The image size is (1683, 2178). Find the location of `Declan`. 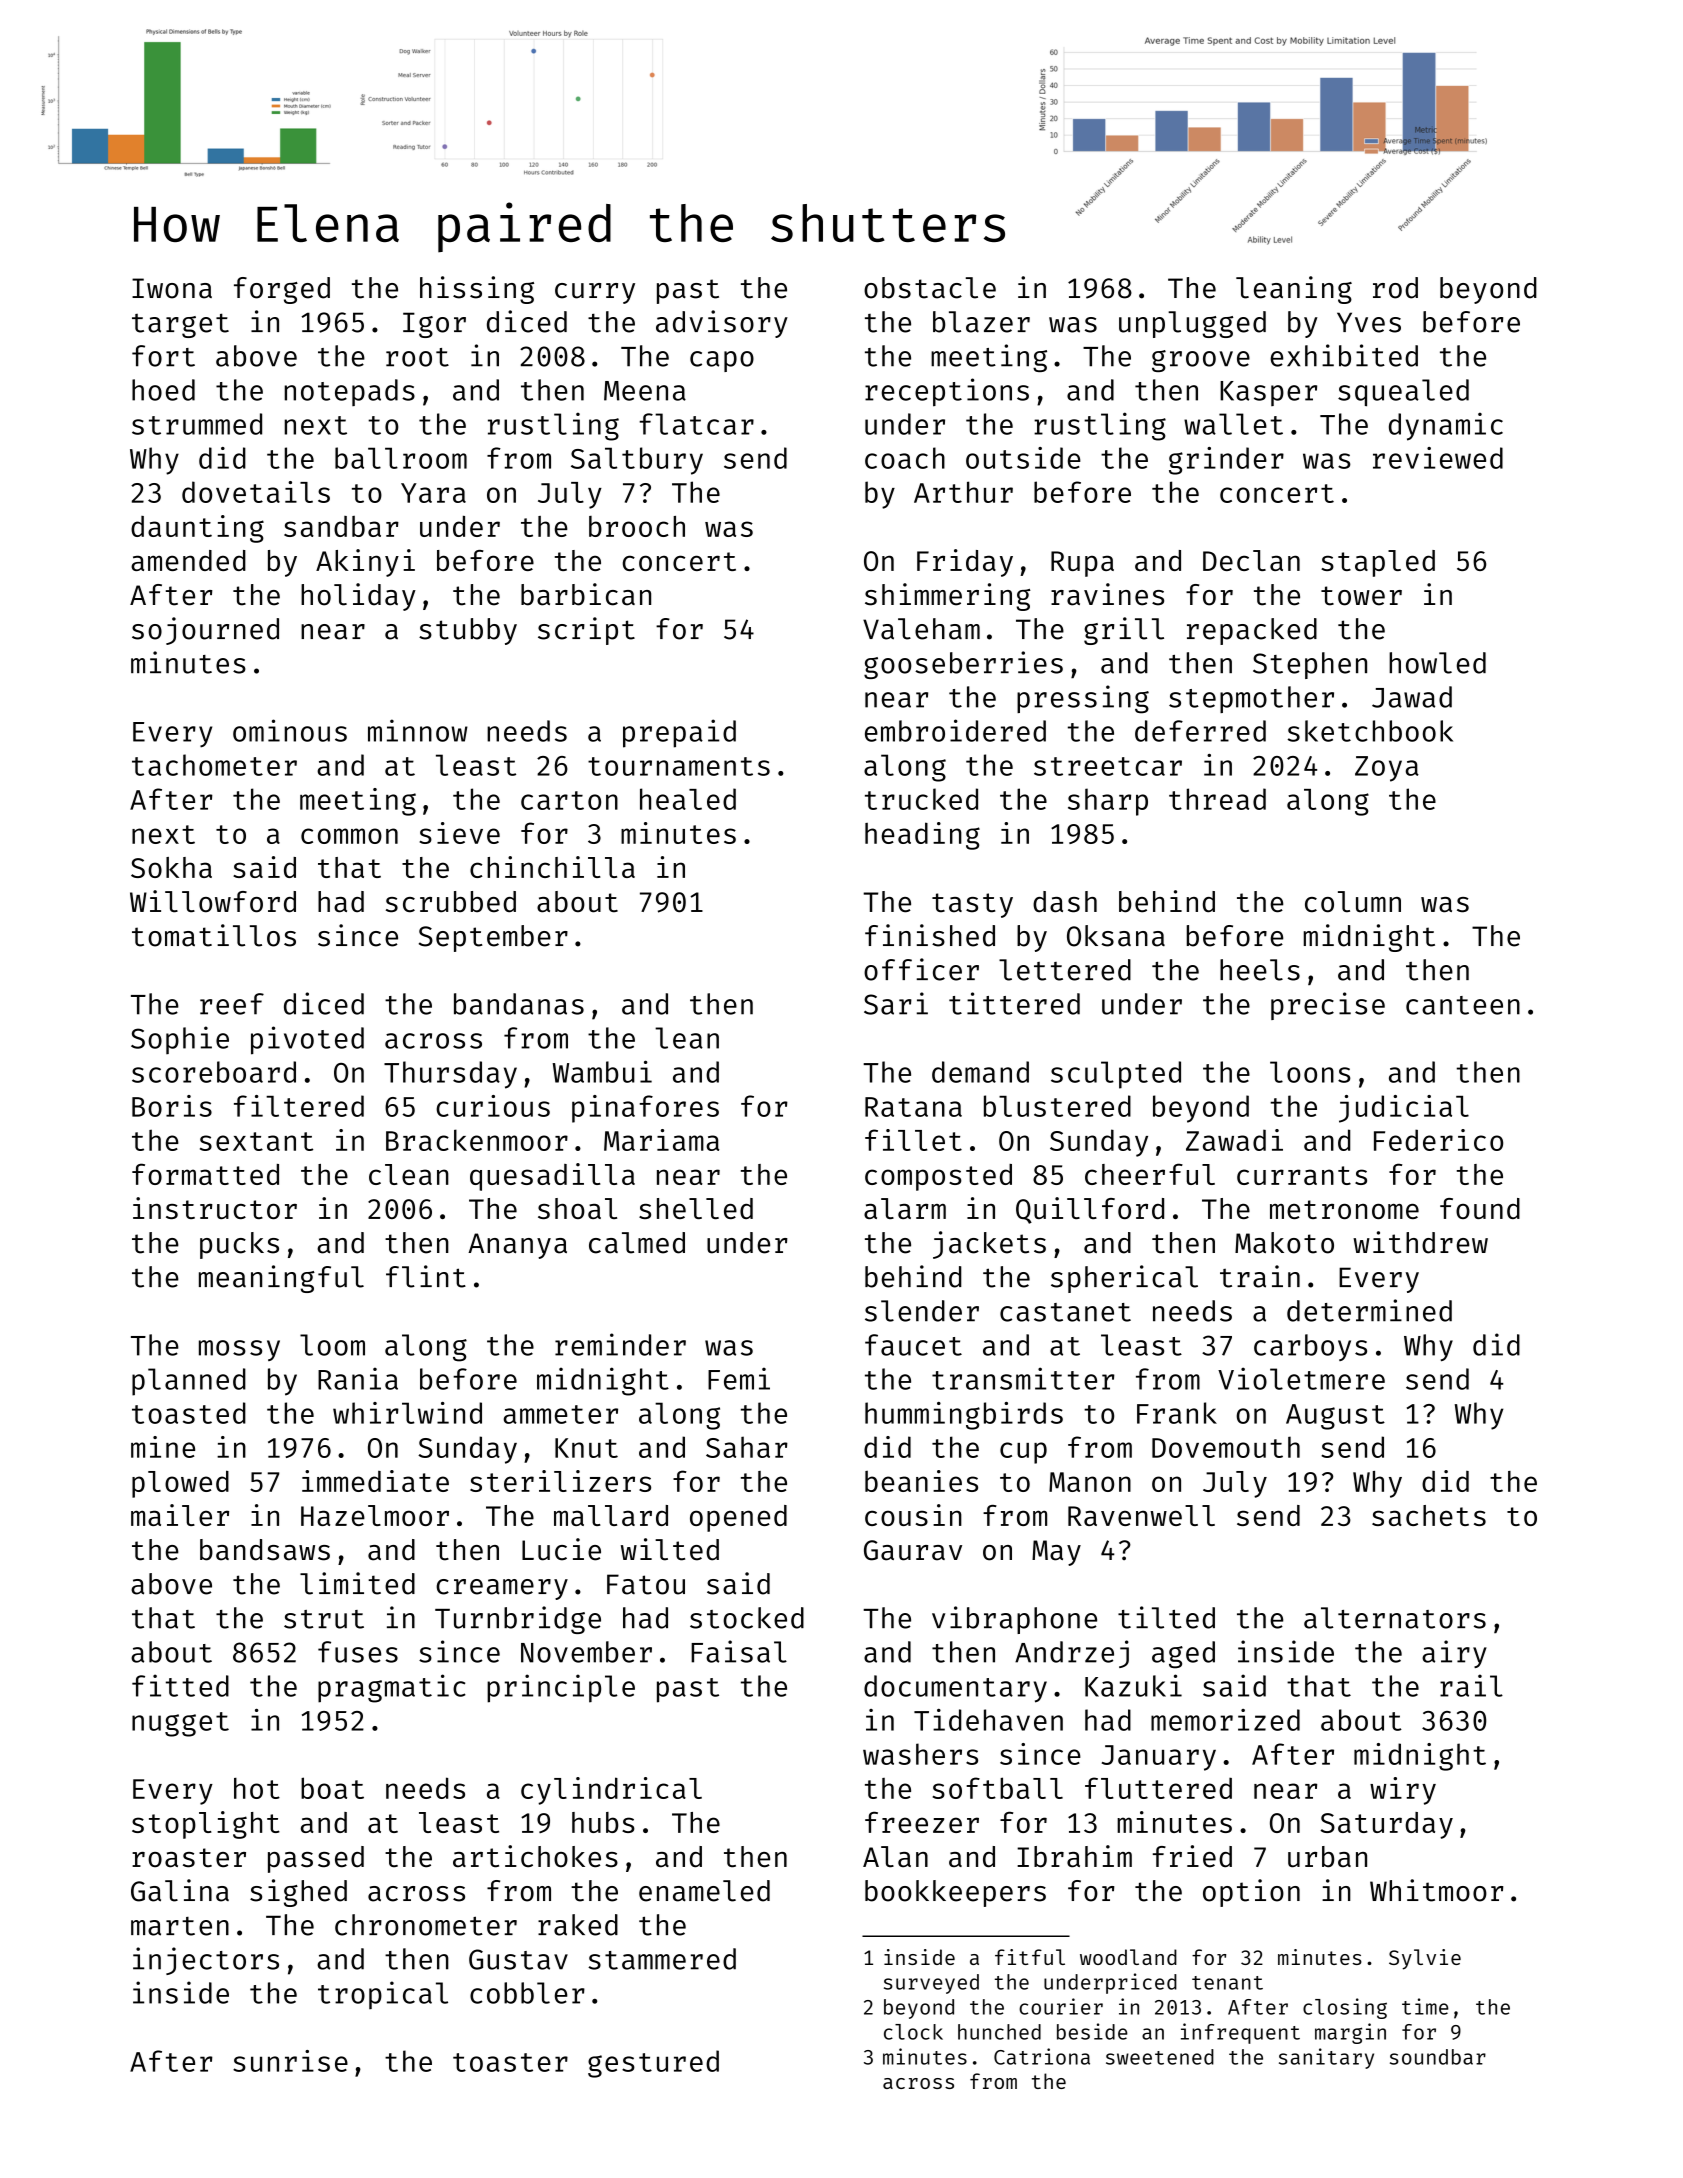

Declan is located at coordinates (1251, 560).
